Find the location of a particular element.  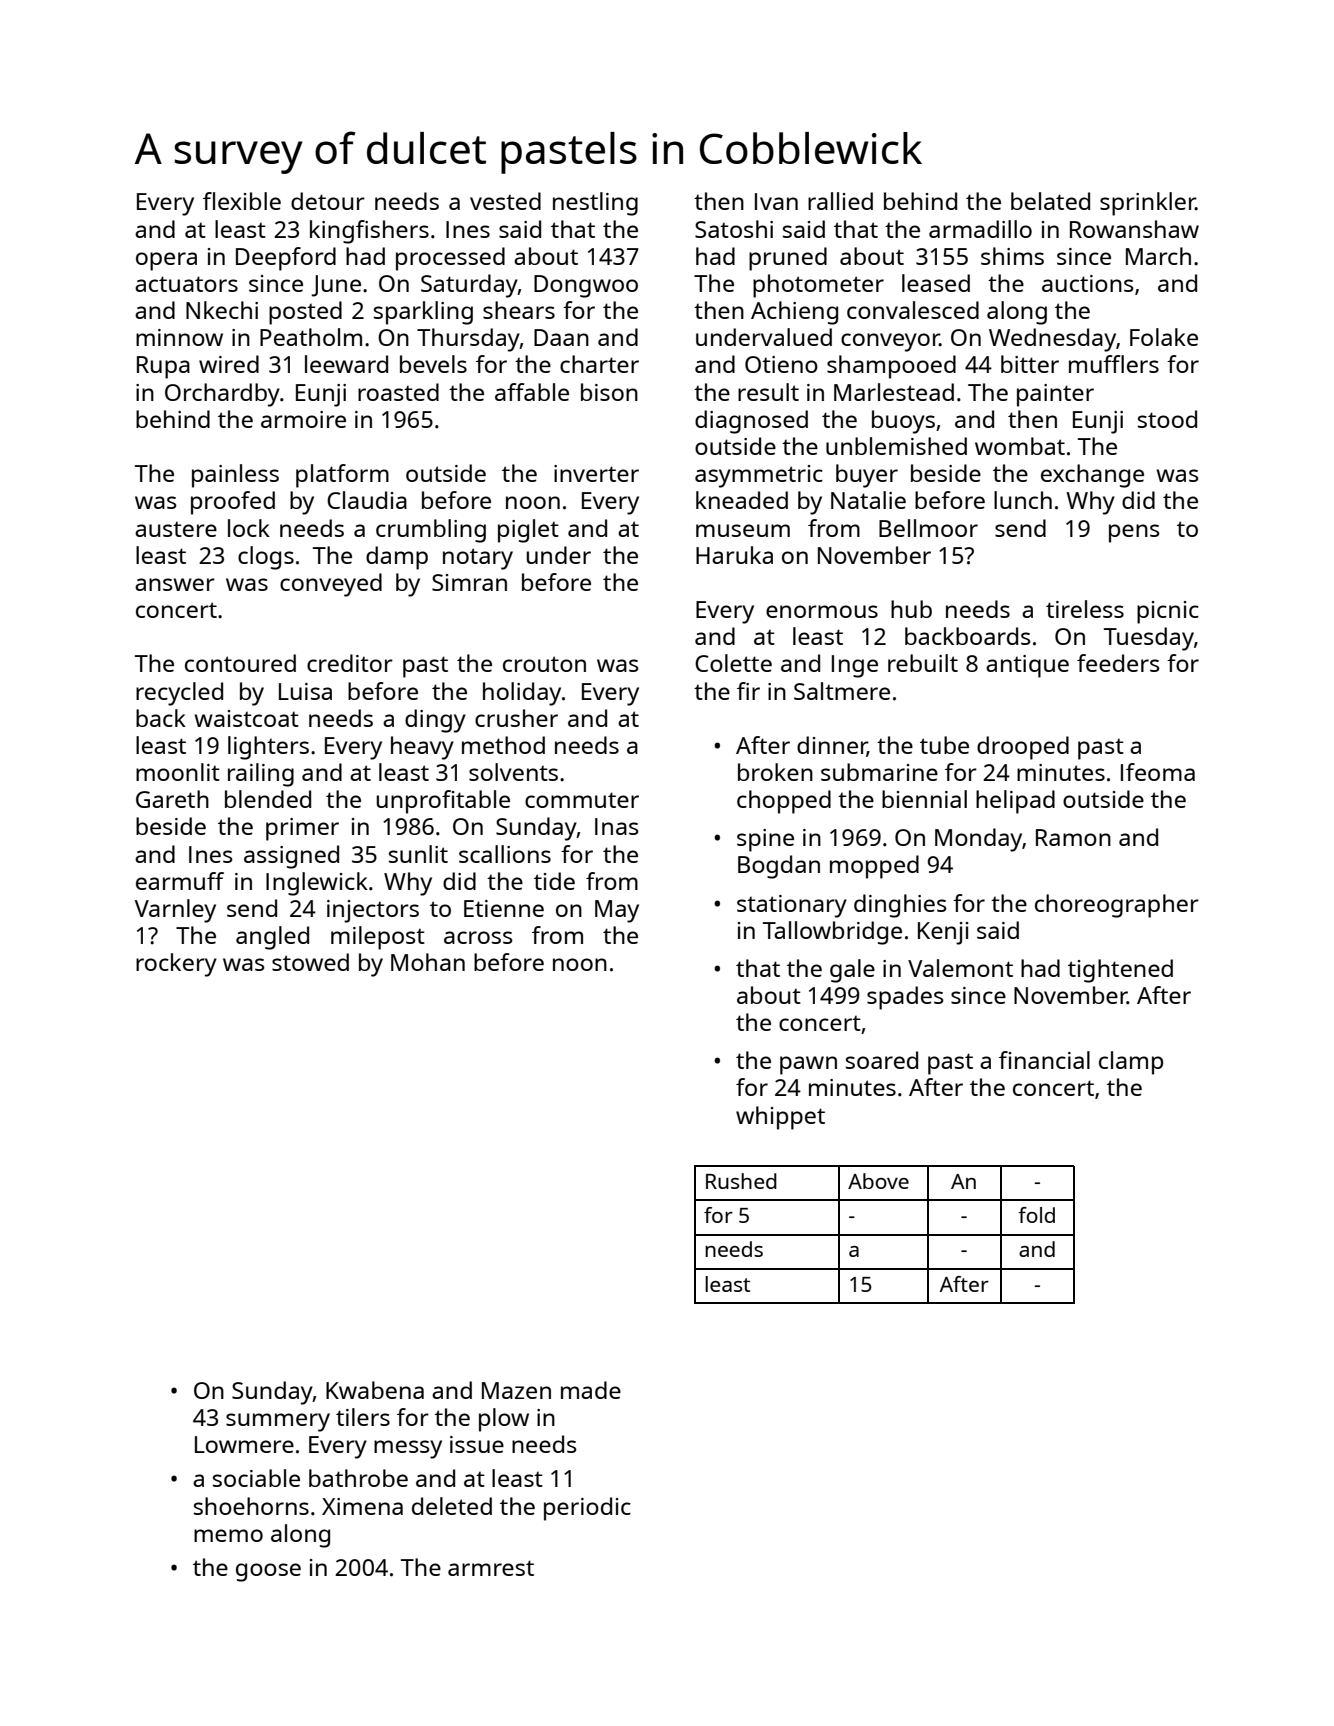

Ivan is located at coordinates (776, 201).
